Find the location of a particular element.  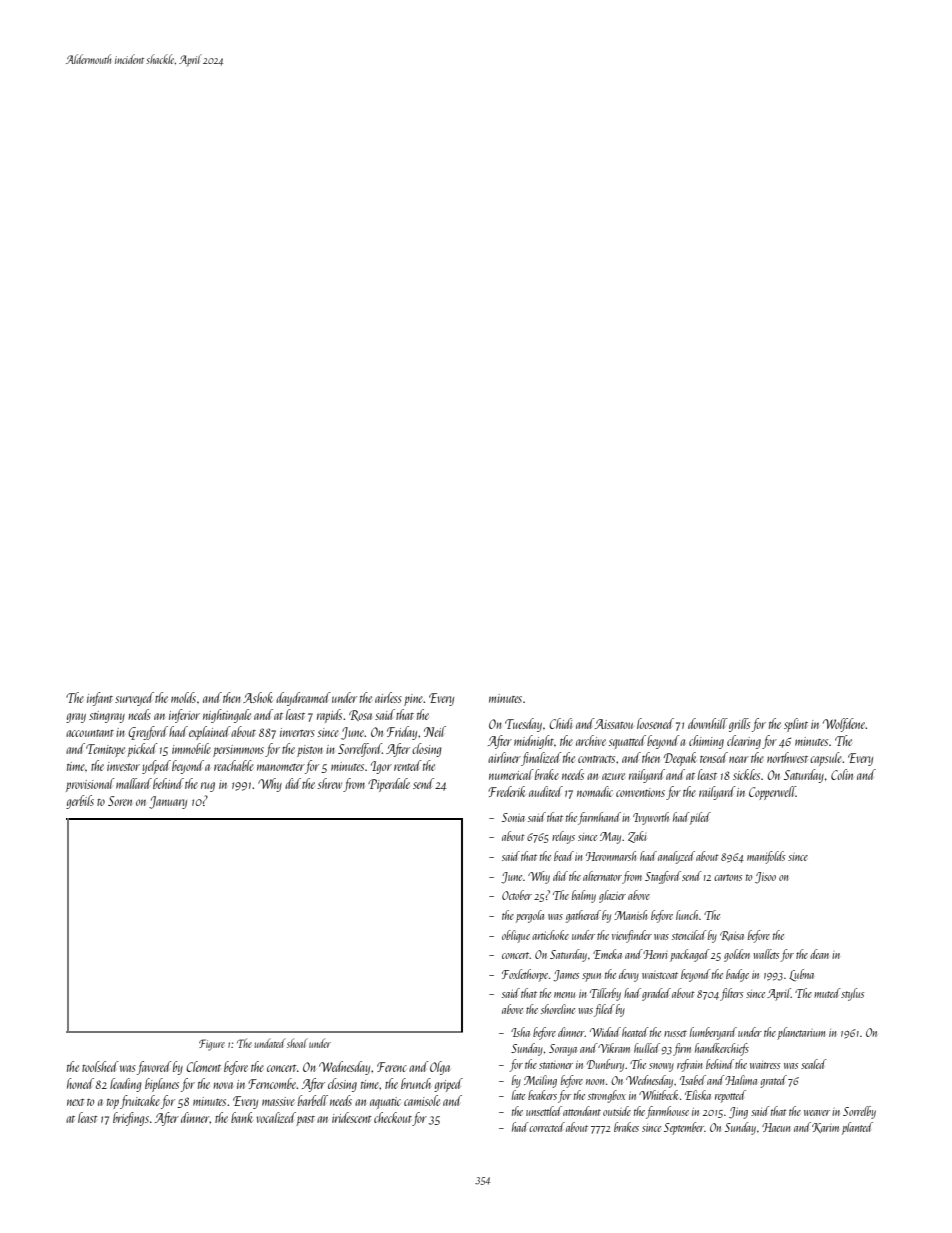

molds is located at coordinates (183, 697).
